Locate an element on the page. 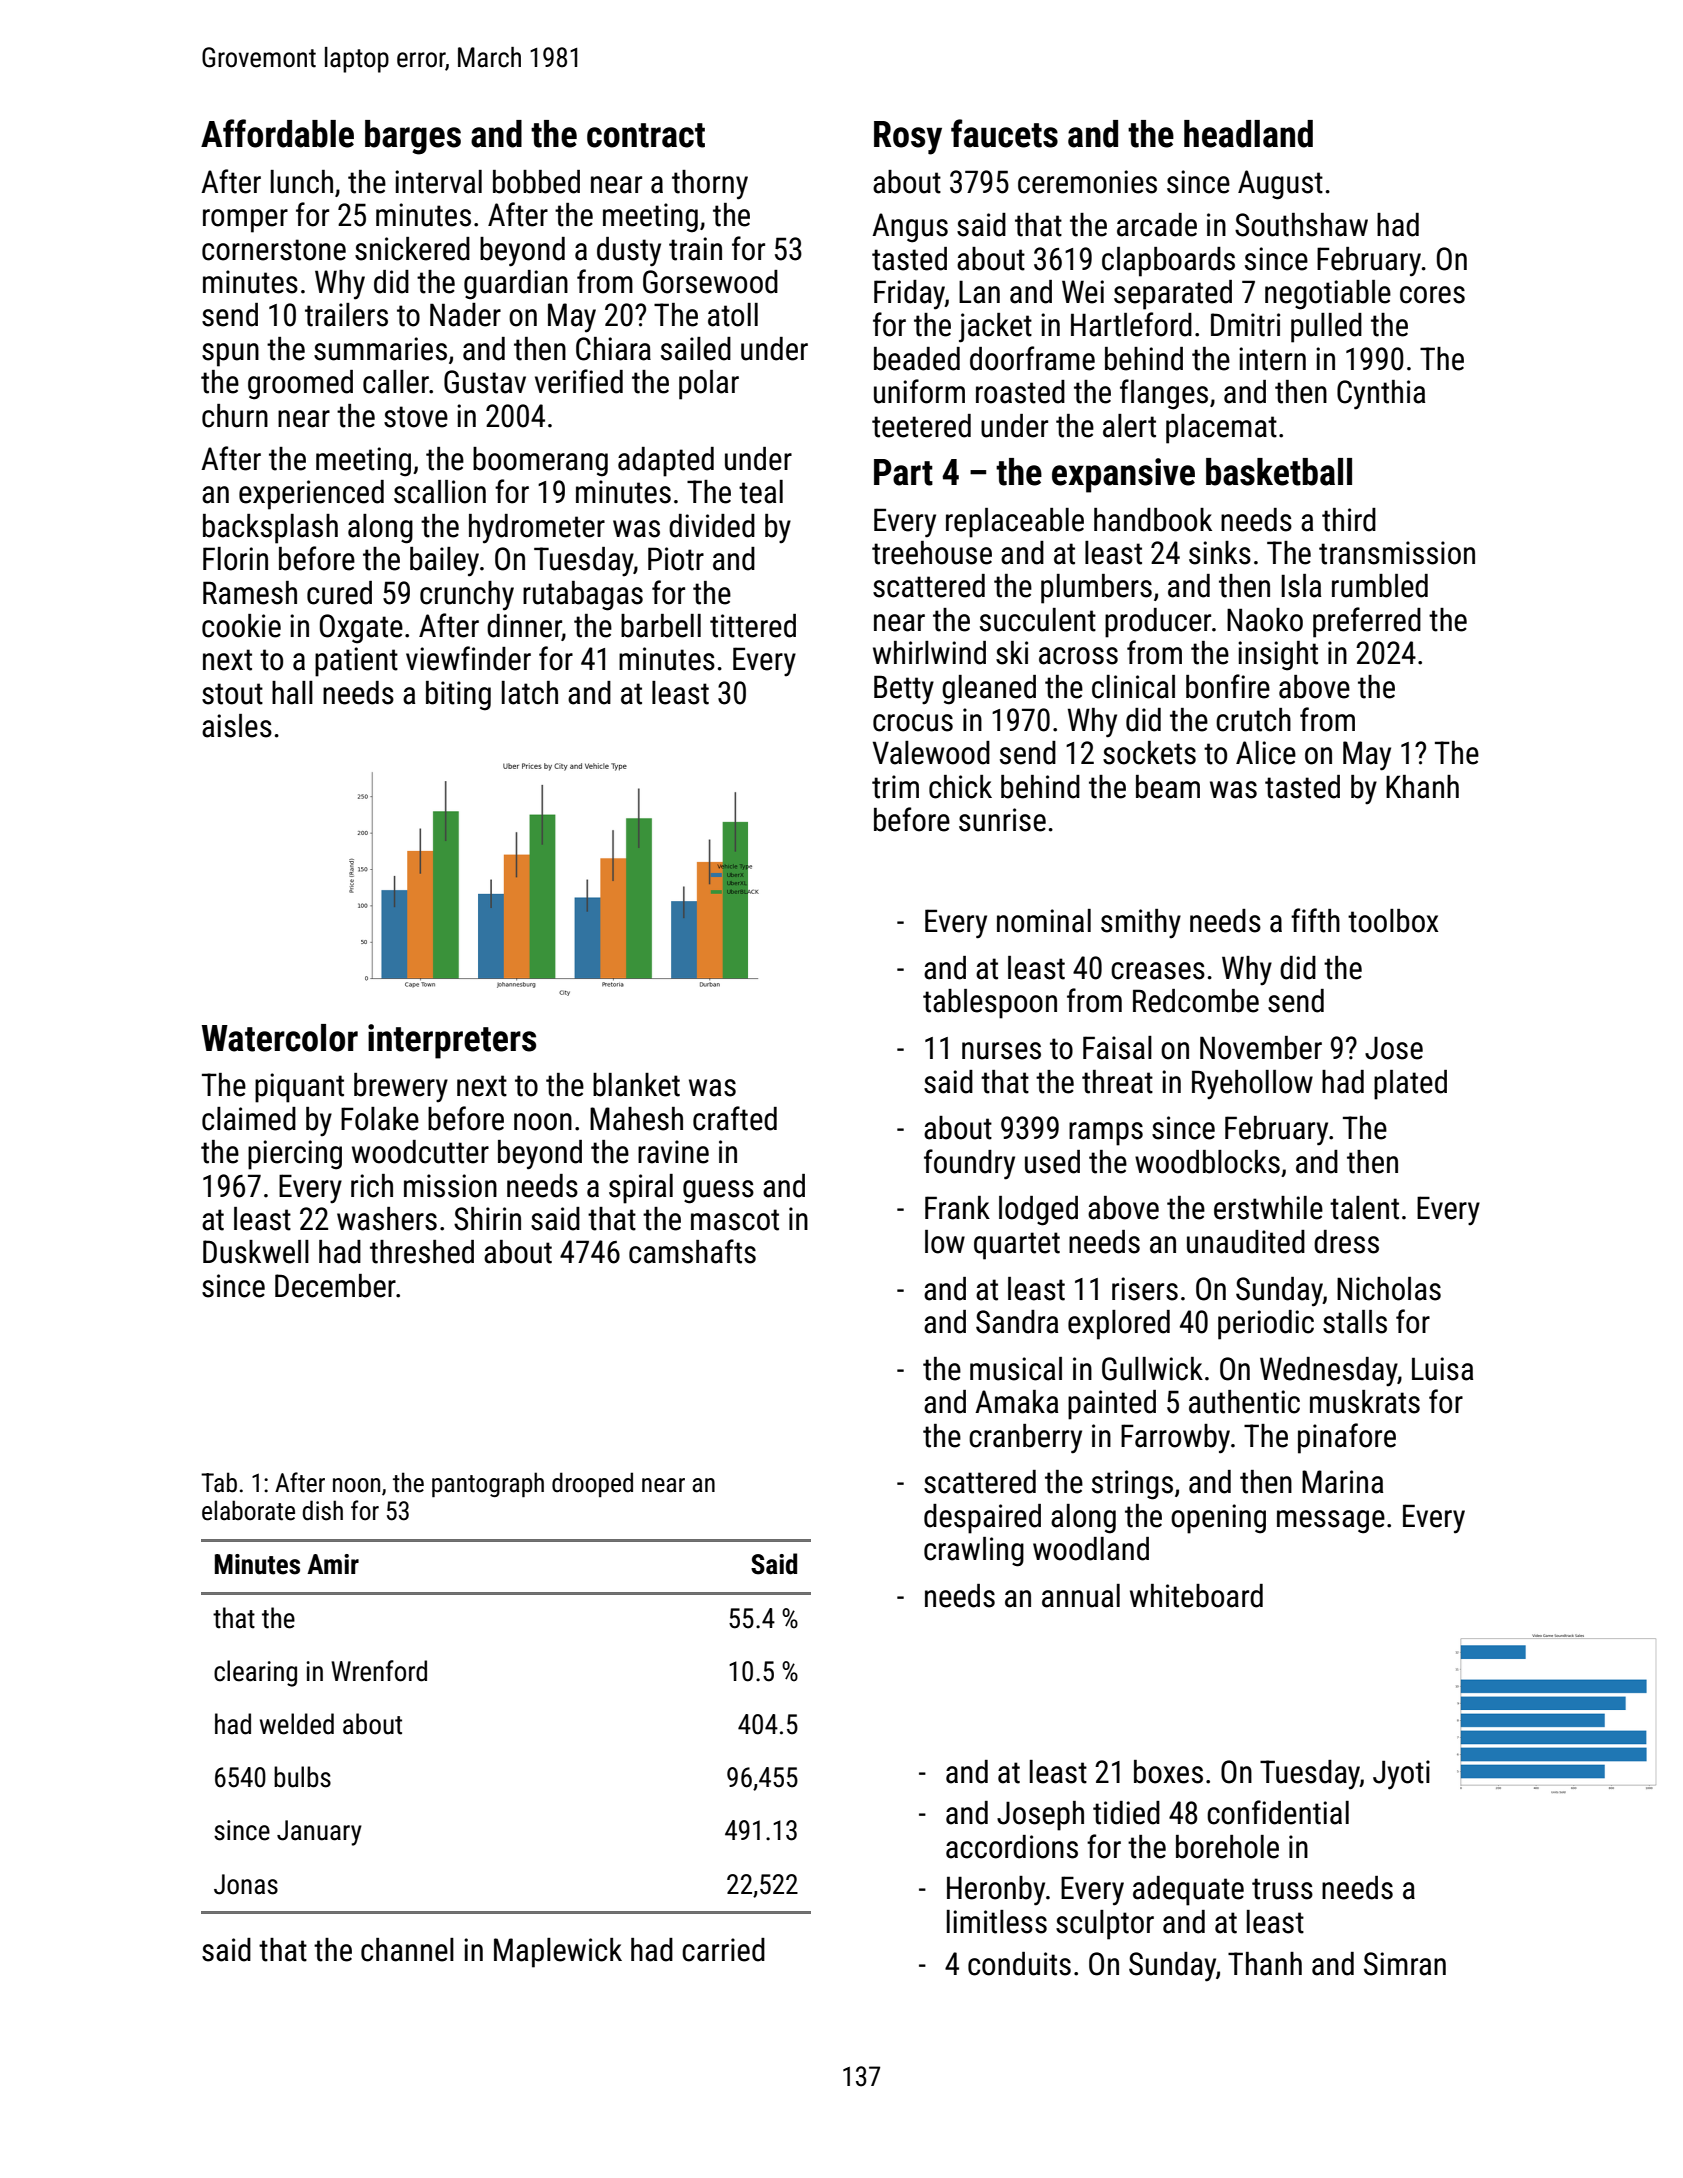 This image has width=1683, height=2178. Watercolor is located at coordinates (280, 1038).
